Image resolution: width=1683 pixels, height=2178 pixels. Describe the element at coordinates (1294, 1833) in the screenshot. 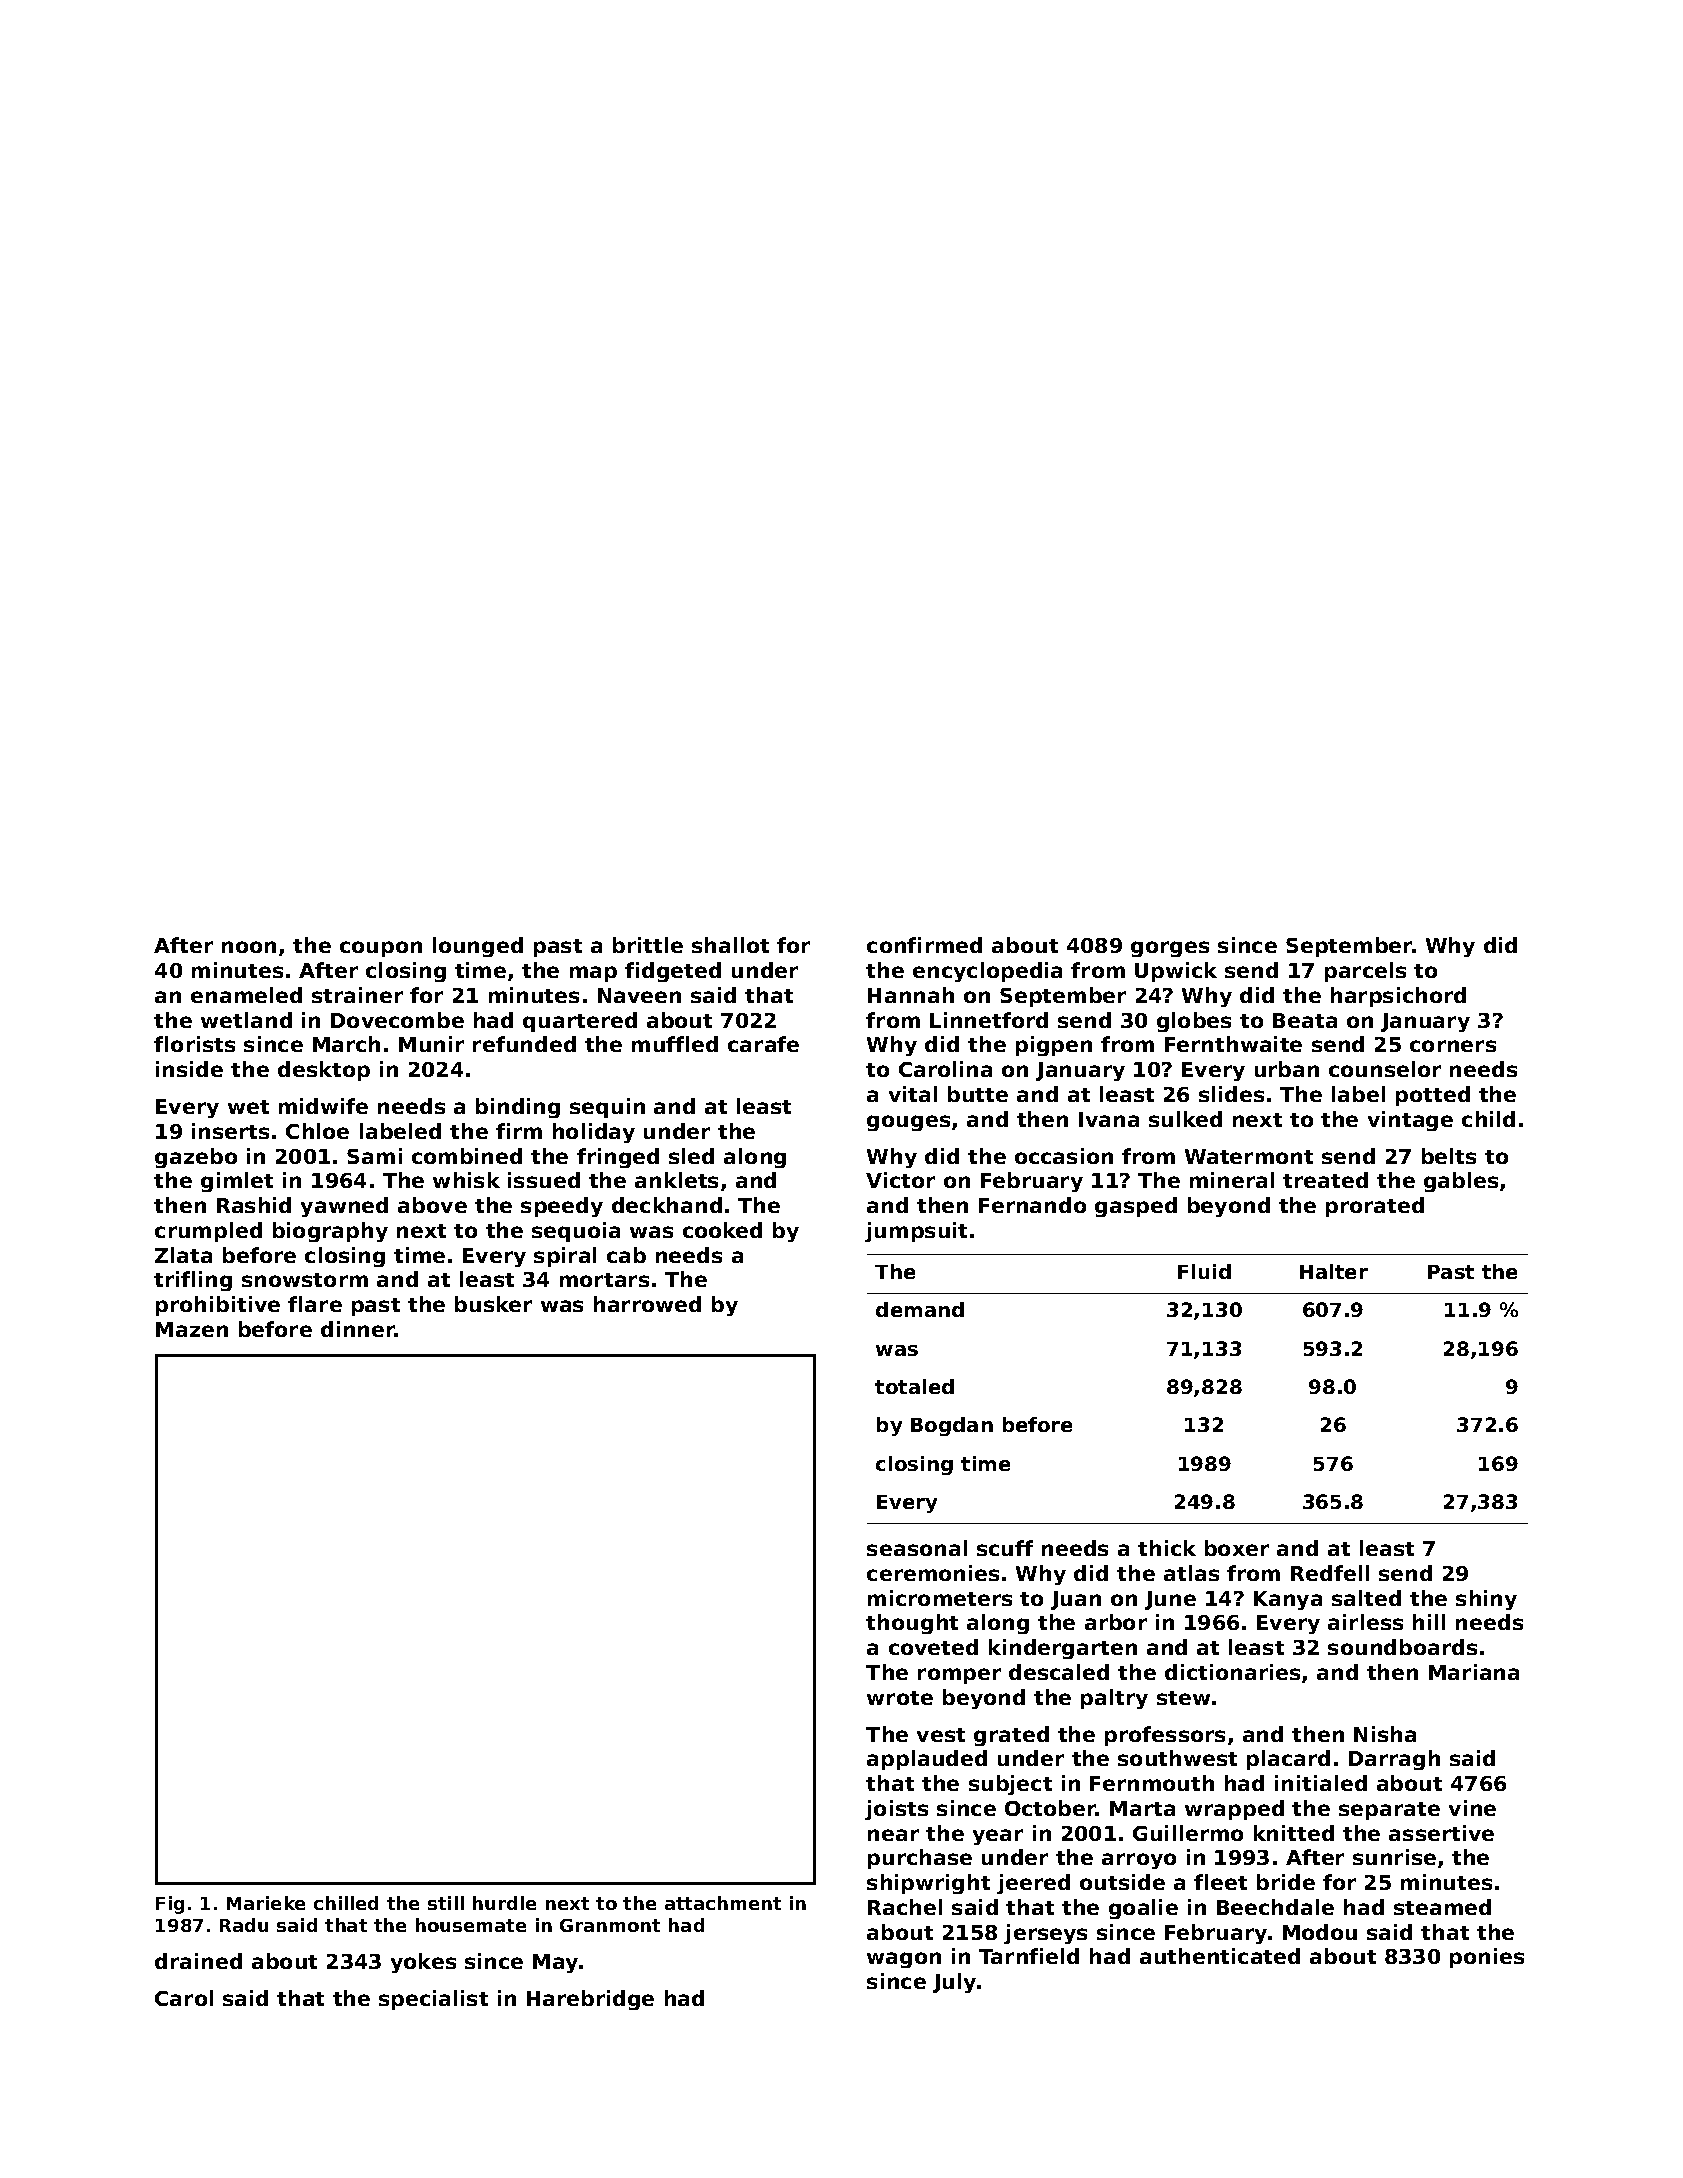

I see `knitted` at that location.
